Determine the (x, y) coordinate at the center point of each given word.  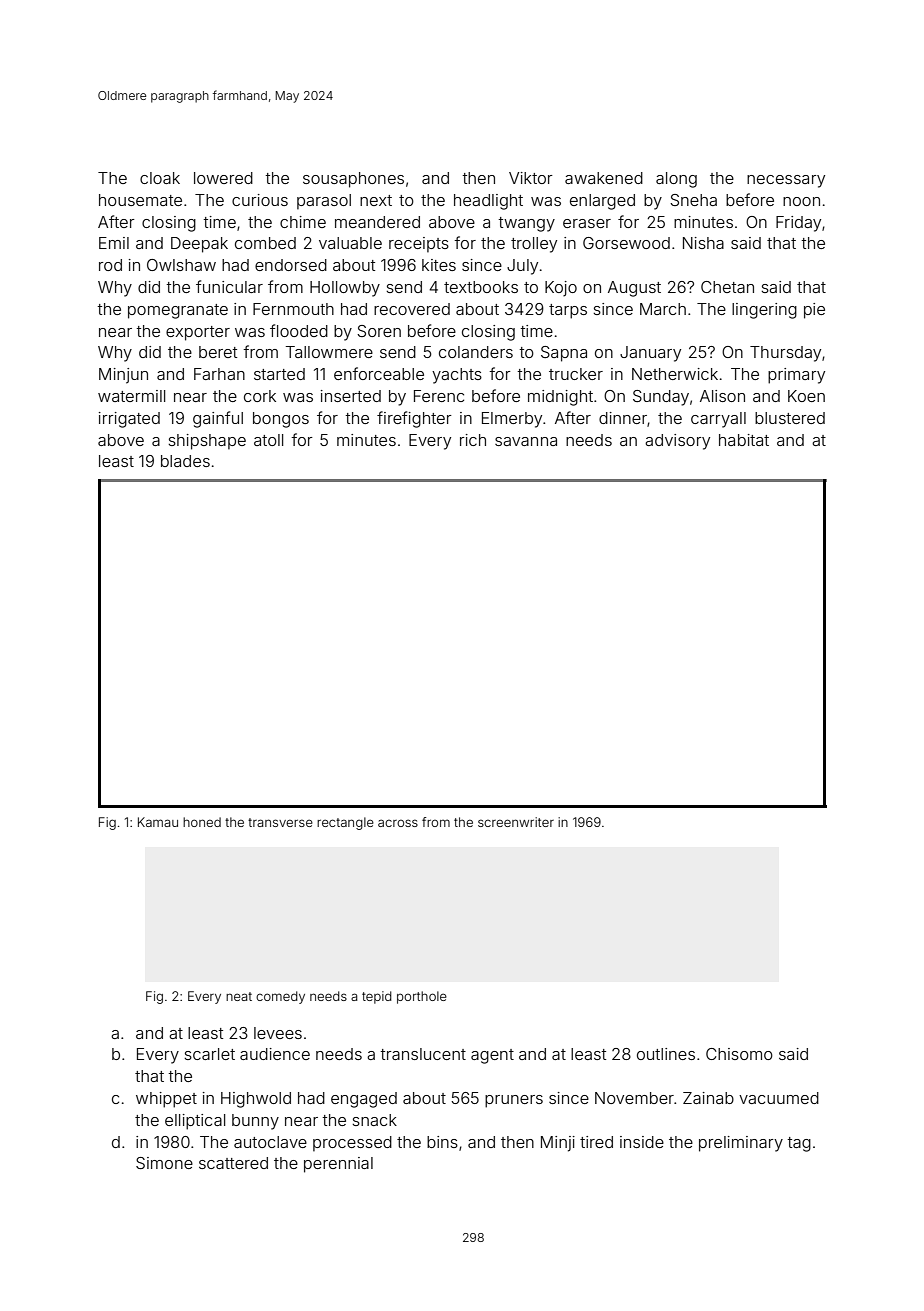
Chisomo (739, 1054)
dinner (623, 418)
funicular (229, 286)
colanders (476, 352)
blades (185, 461)
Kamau (158, 822)
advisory (677, 442)
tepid (377, 997)
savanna (526, 441)
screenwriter (516, 822)
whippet (166, 1100)
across (398, 823)
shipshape (207, 442)
